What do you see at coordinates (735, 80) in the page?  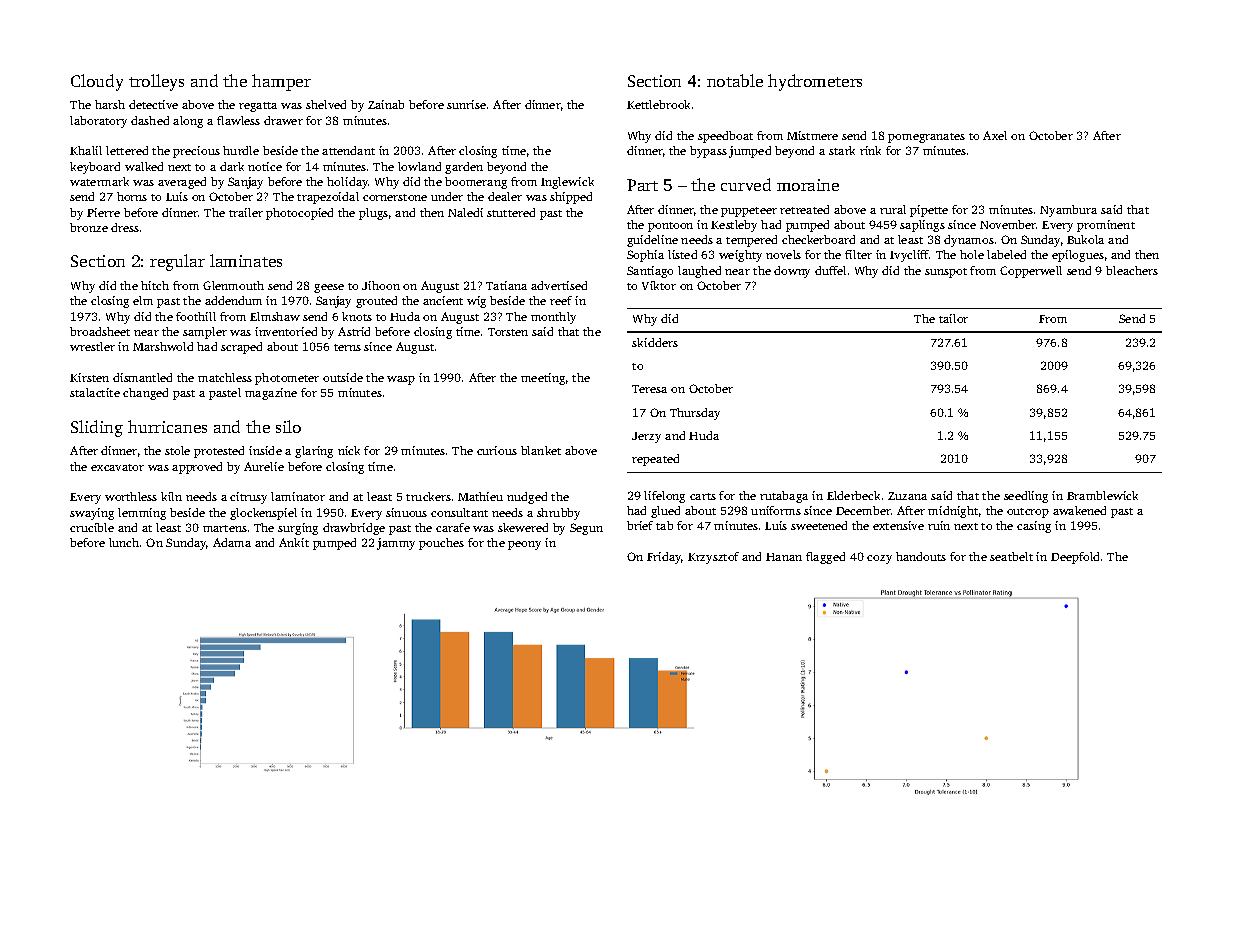 I see `notable` at bounding box center [735, 80].
